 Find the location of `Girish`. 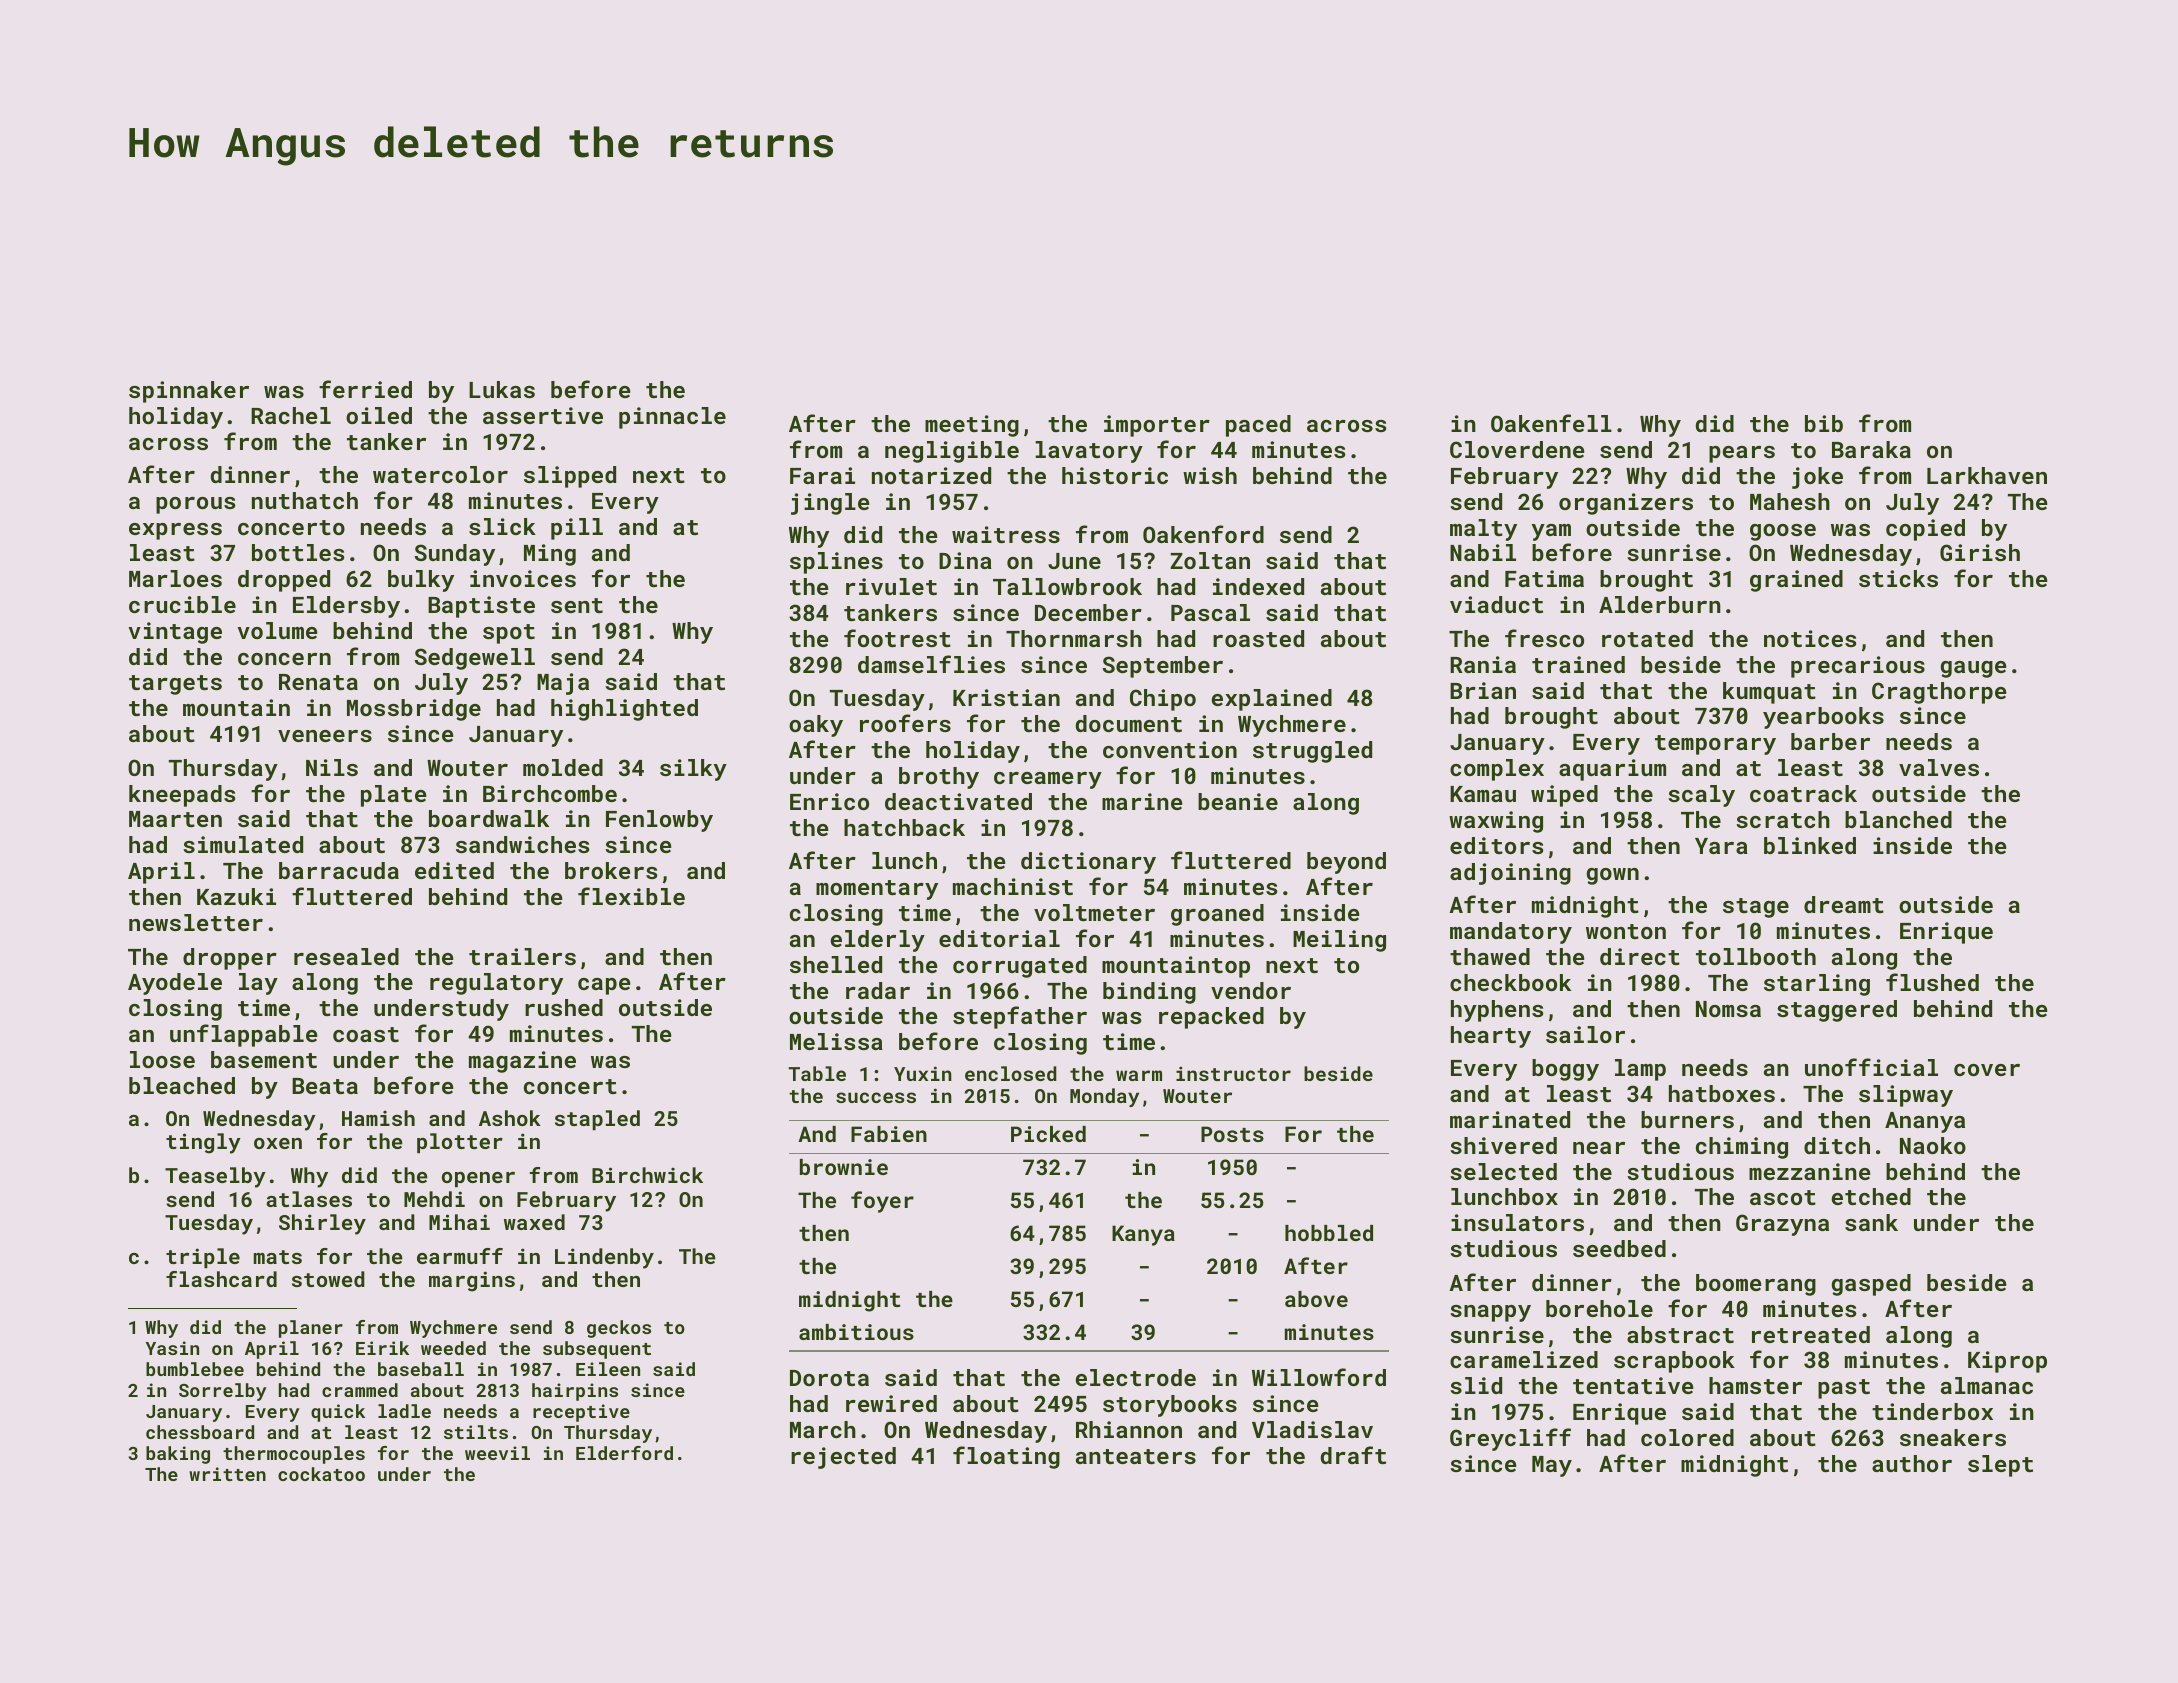

Girish is located at coordinates (1980, 552).
